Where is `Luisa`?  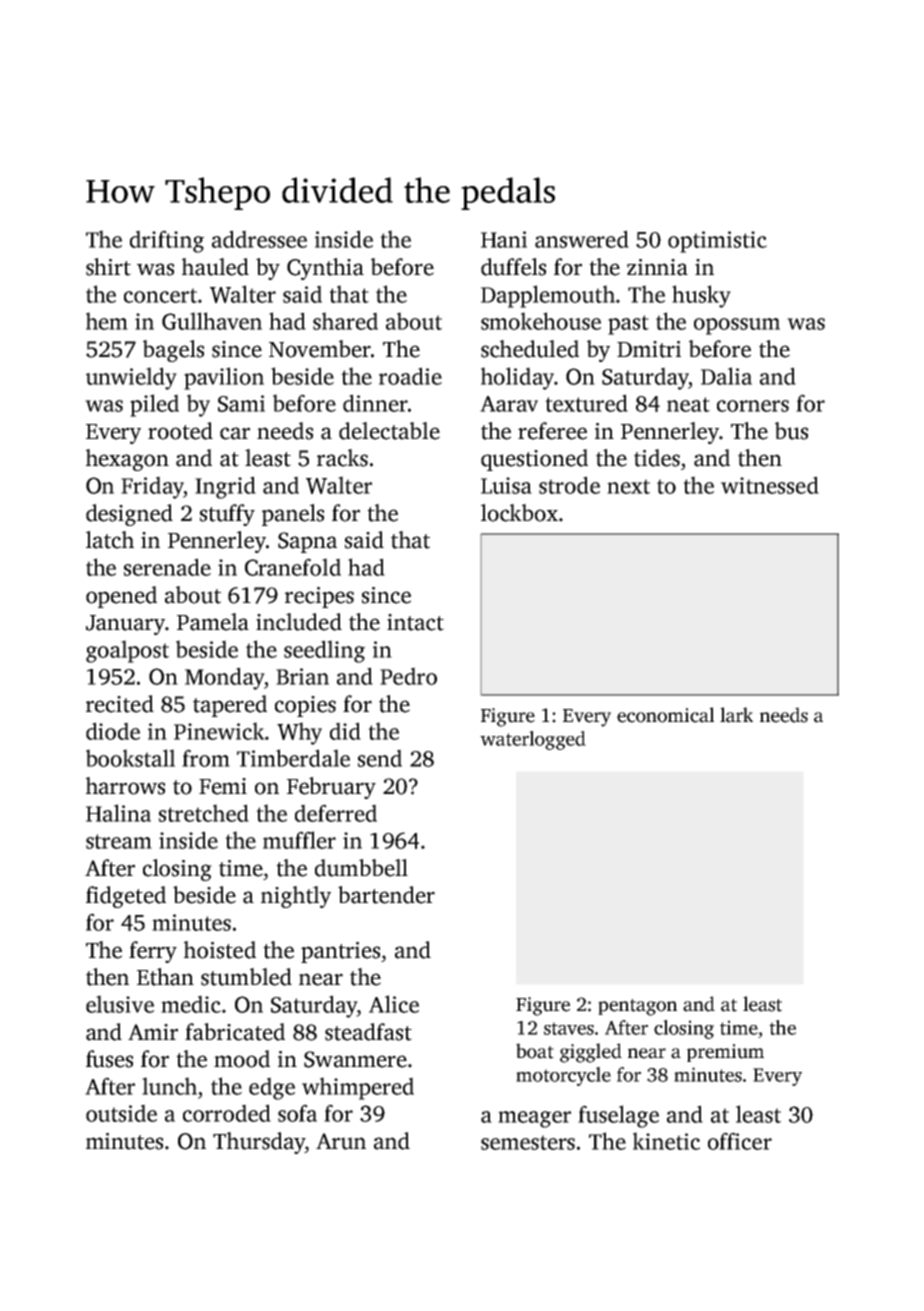
Luisa is located at coordinates (506, 485).
